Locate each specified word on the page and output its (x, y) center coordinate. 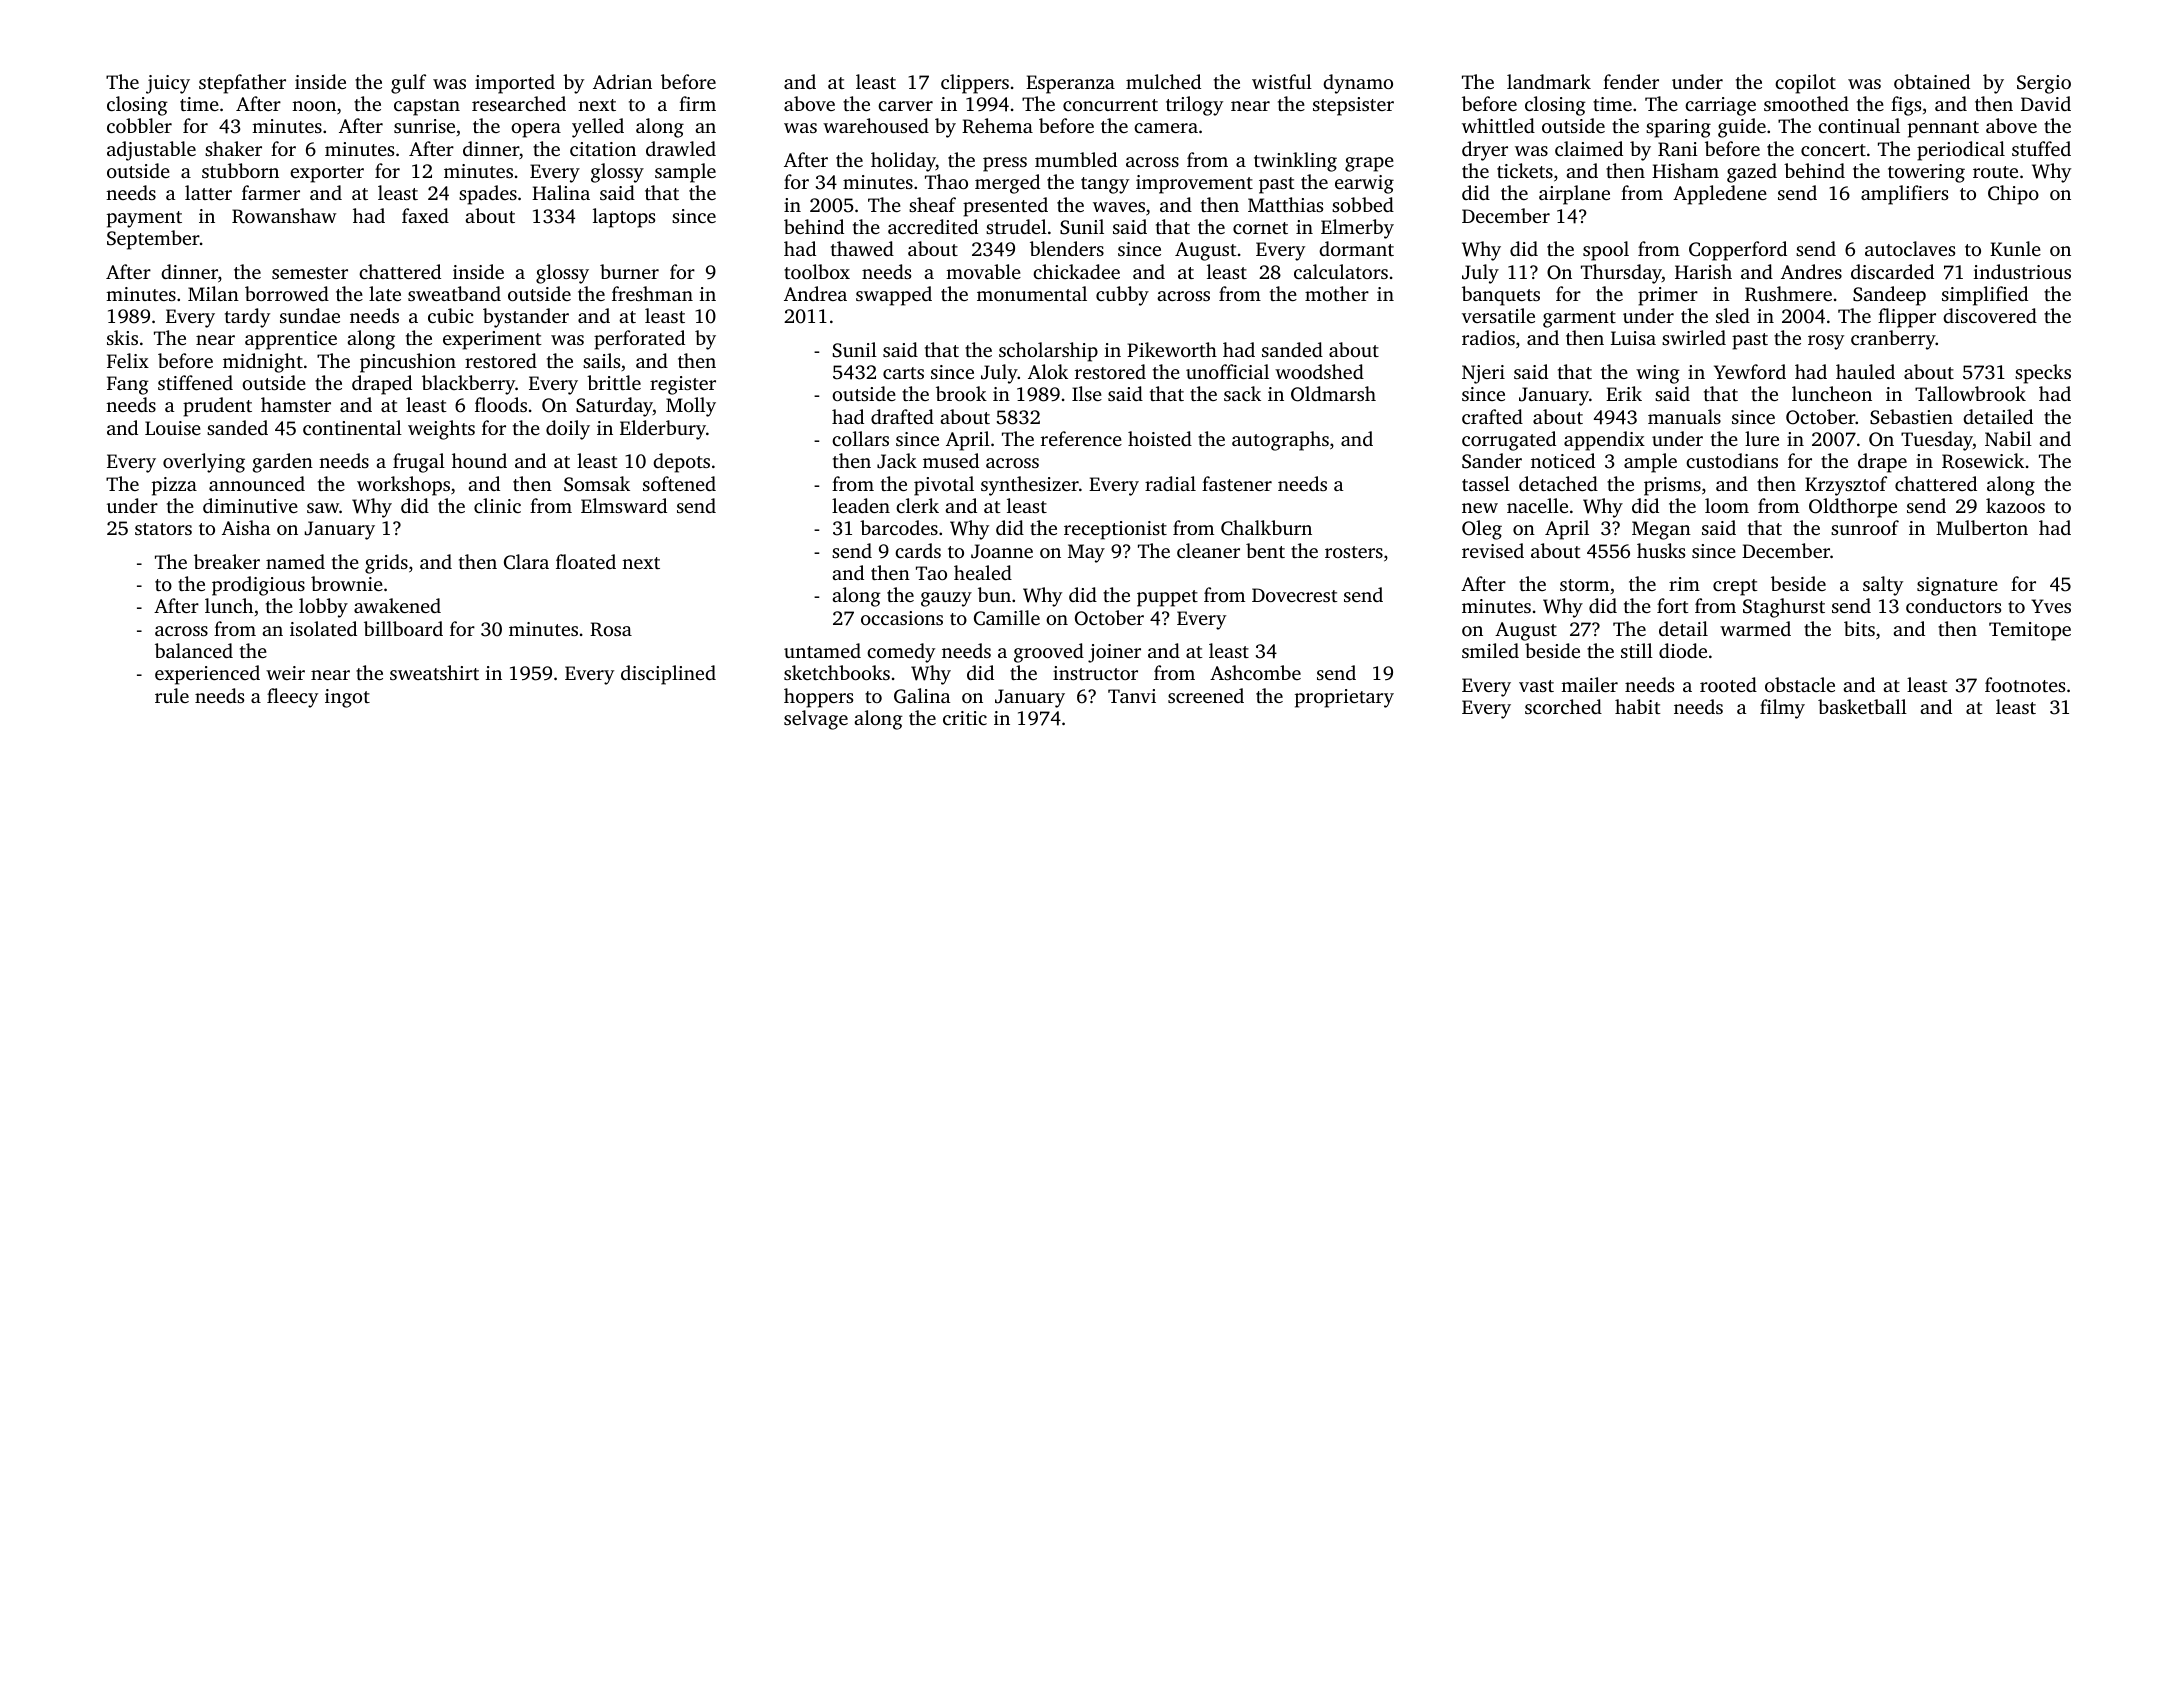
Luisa (1633, 338)
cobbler (139, 125)
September (153, 240)
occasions (902, 618)
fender (1631, 81)
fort (1673, 605)
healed (983, 572)
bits (1859, 628)
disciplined (668, 675)
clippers (975, 84)
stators (163, 529)
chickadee (1076, 271)
